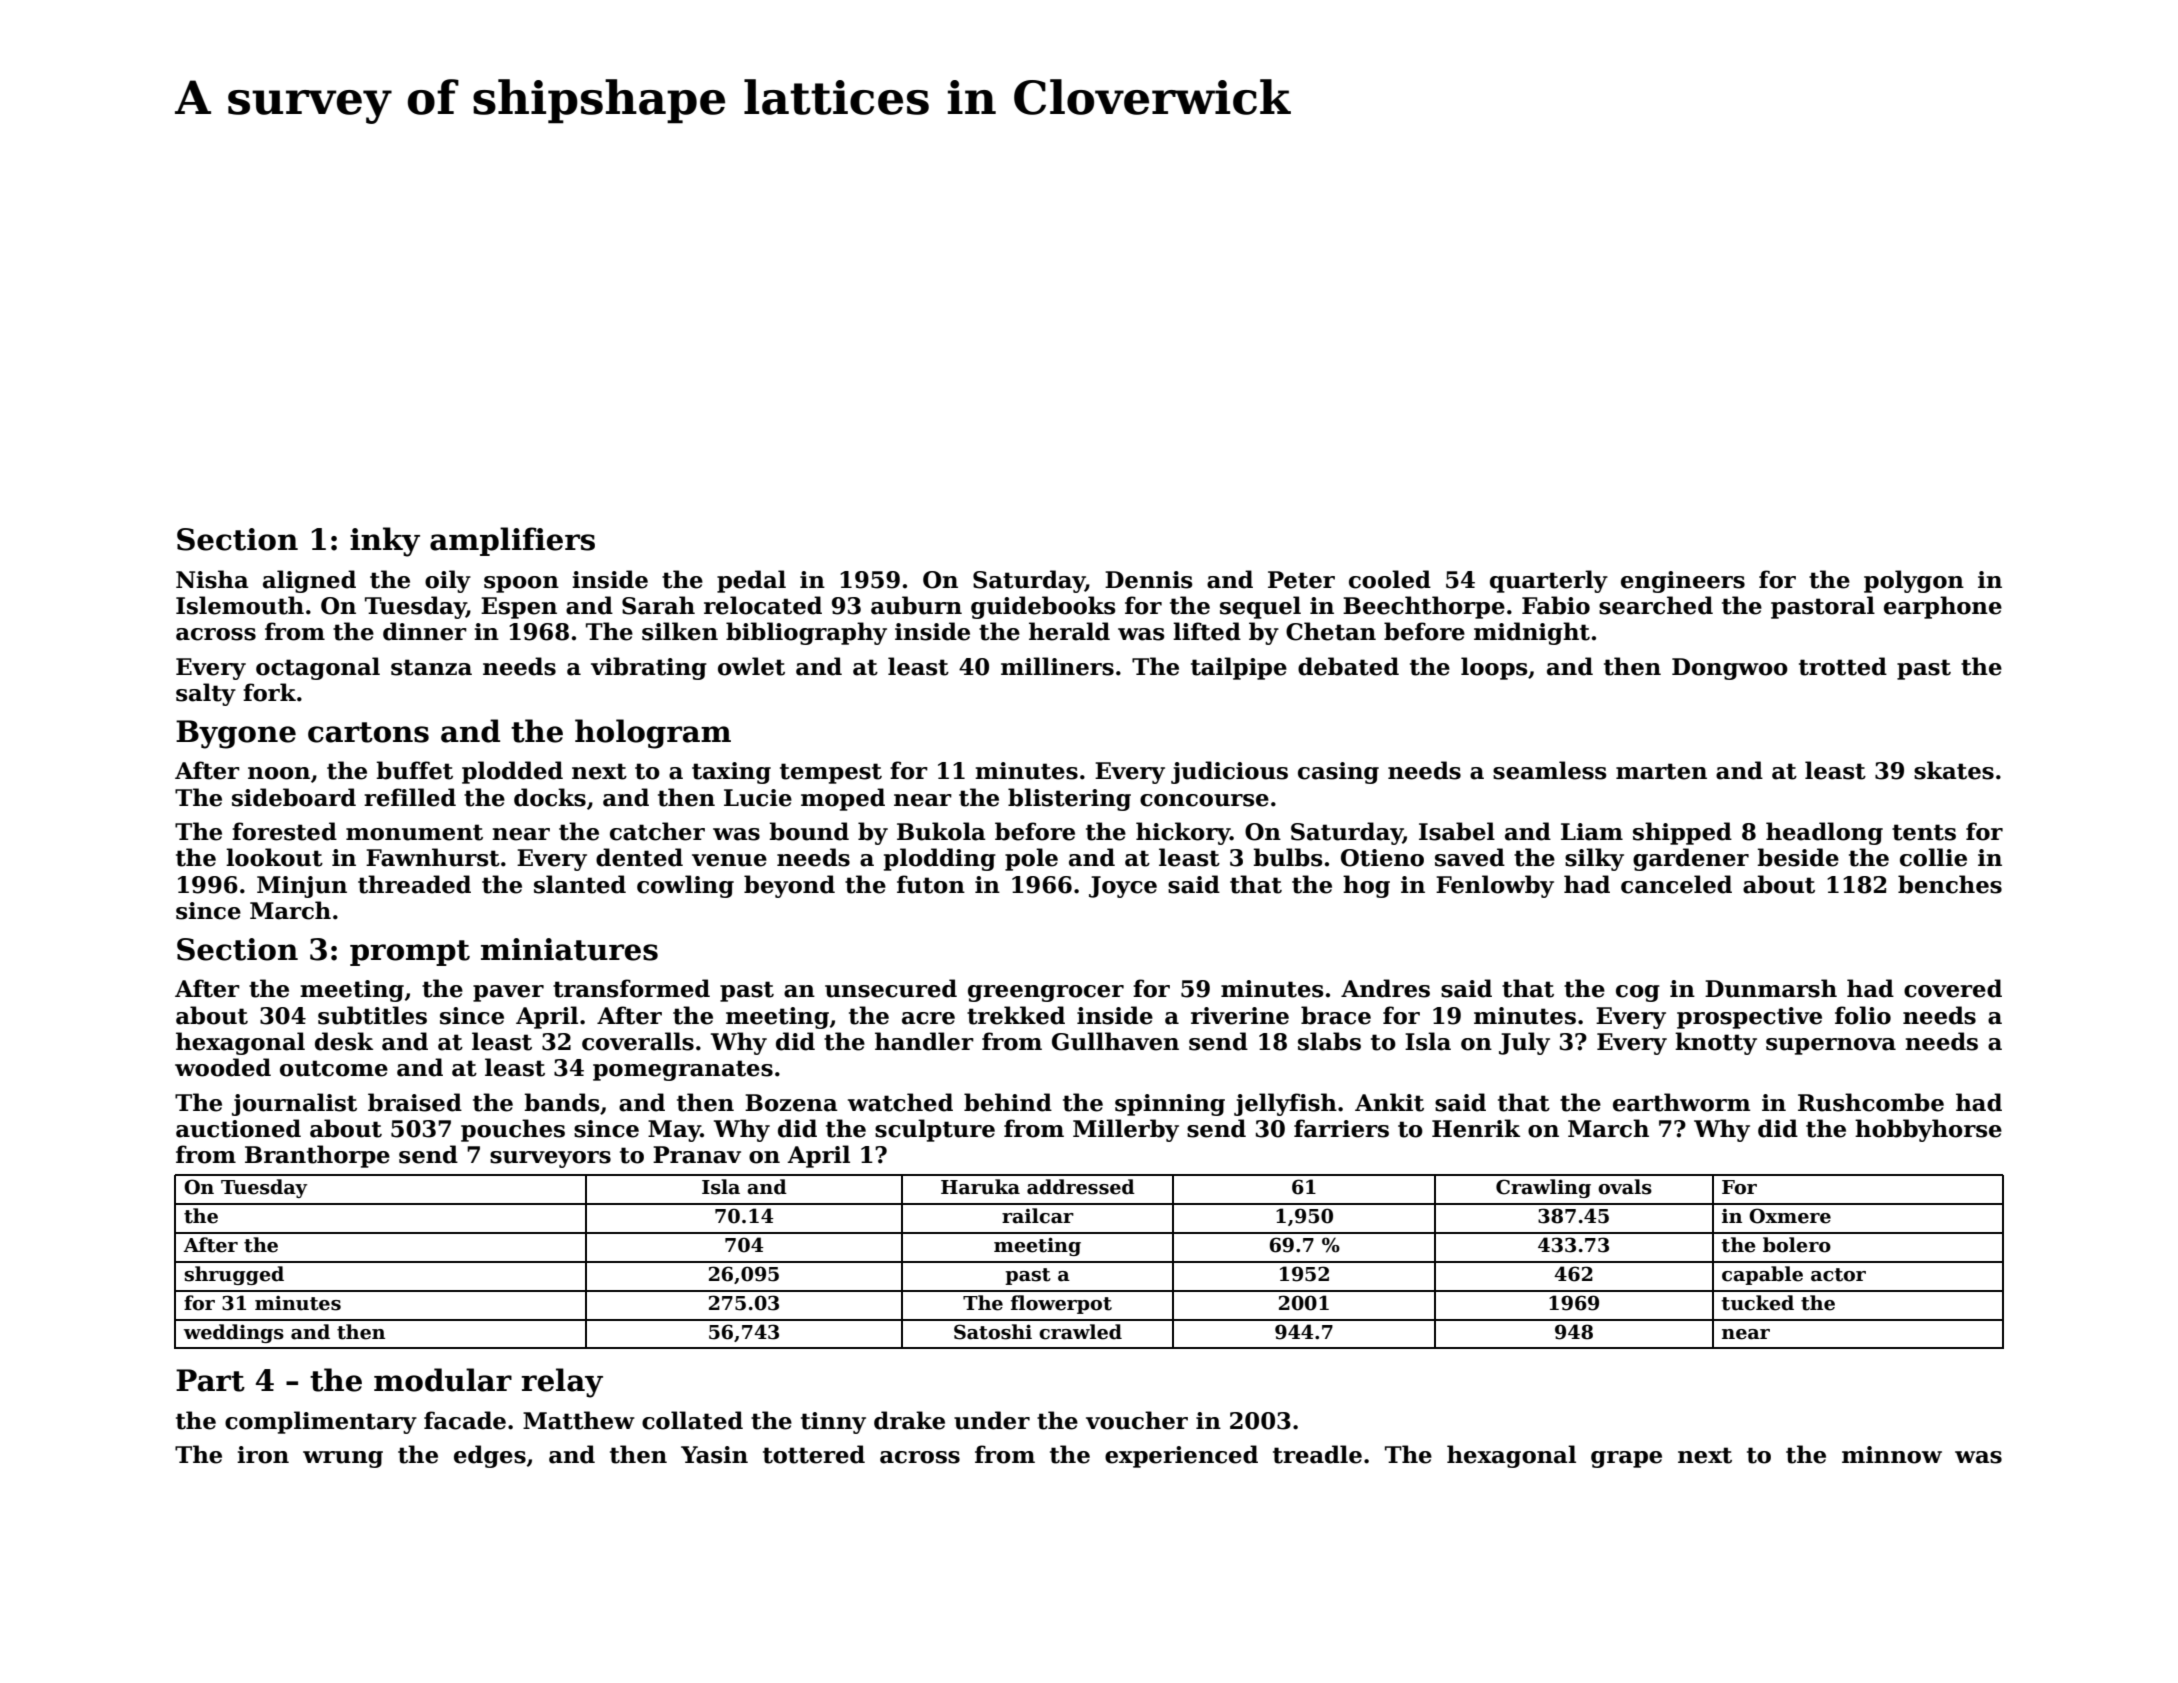  Describe the element at coordinates (1914, 581) in the screenshot. I see `polygon` at that location.
